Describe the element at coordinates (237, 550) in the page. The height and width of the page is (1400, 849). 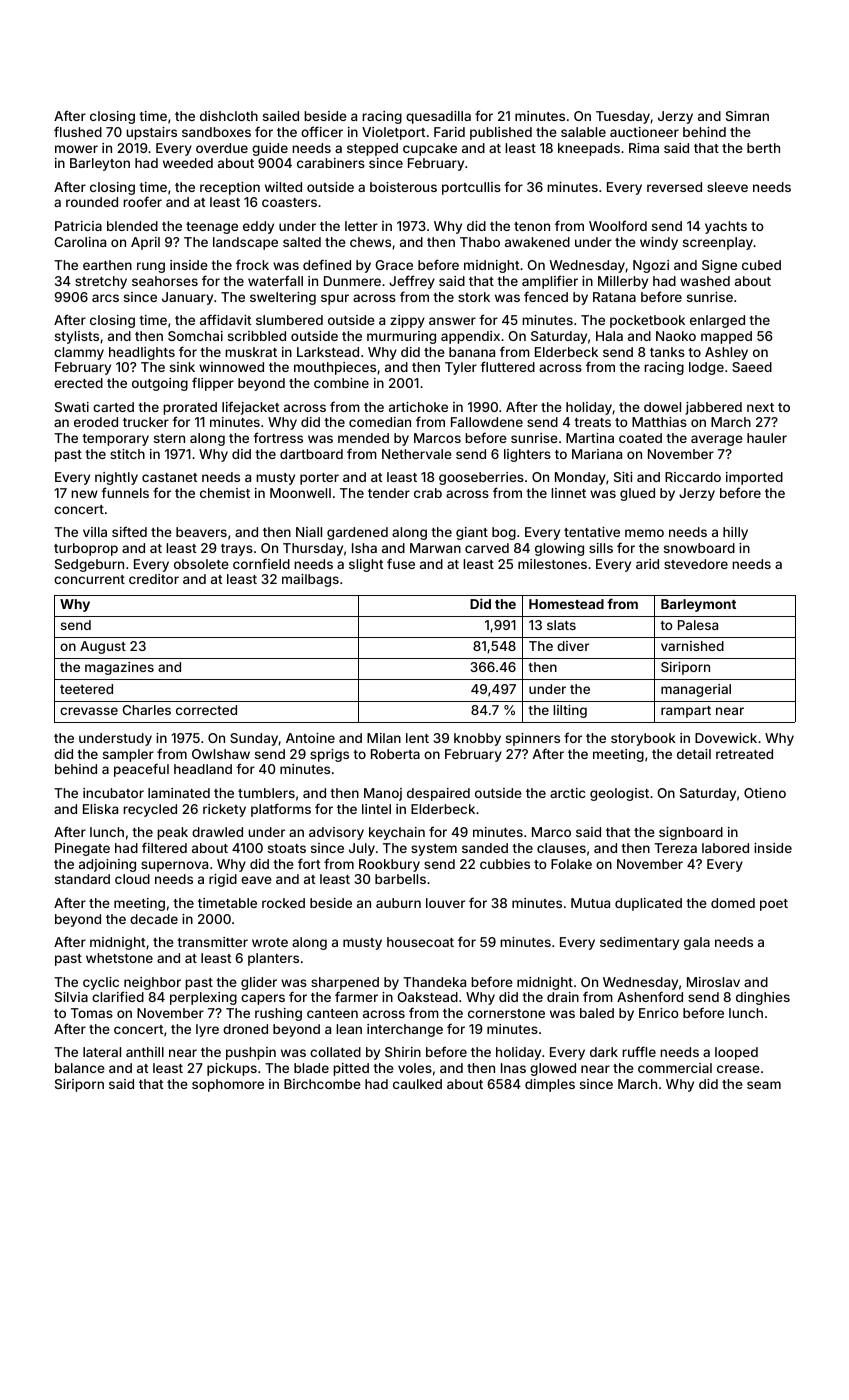
I see `trays` at that location.
